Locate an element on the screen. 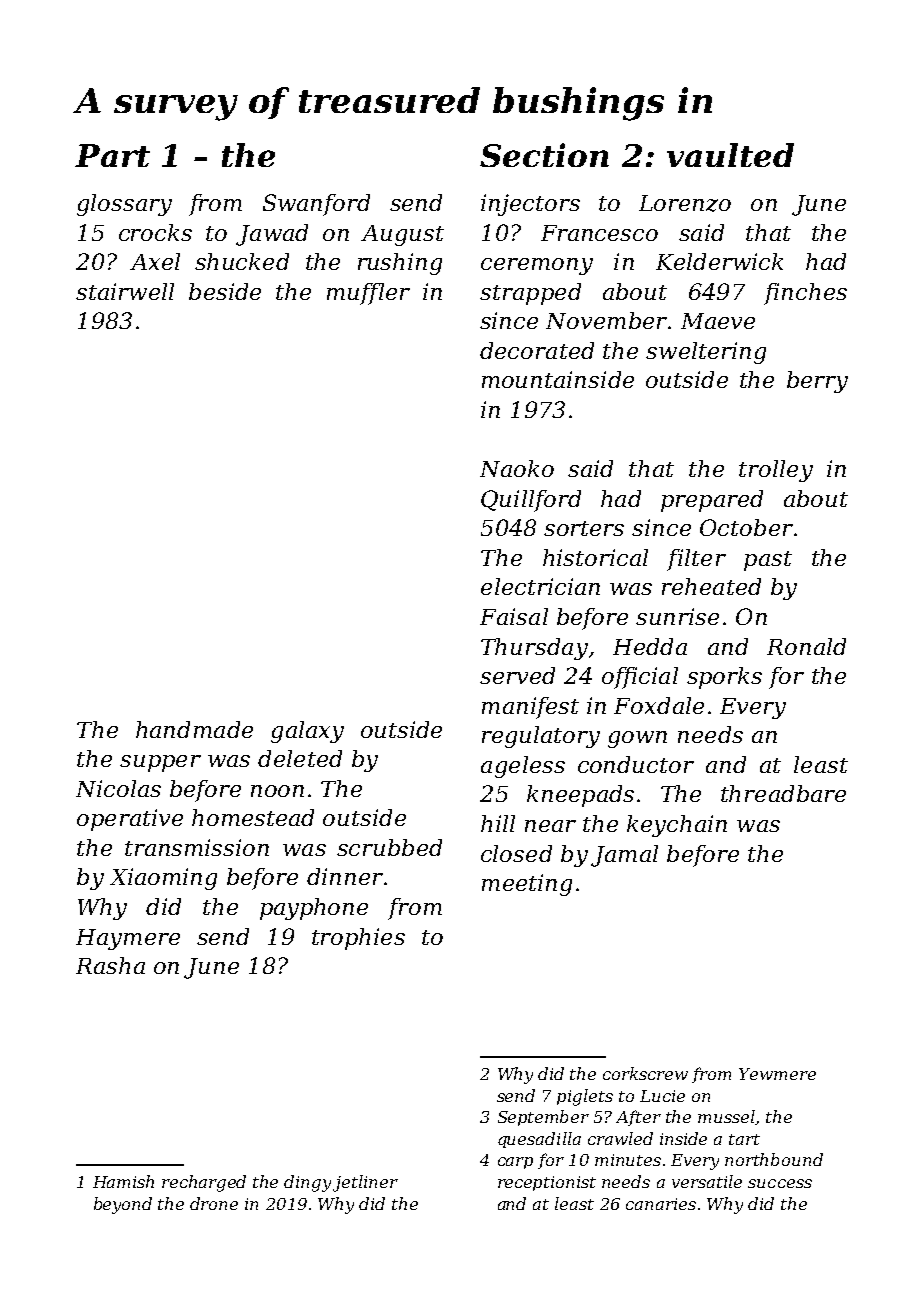  drone is located at coordinates (214, 1203).
